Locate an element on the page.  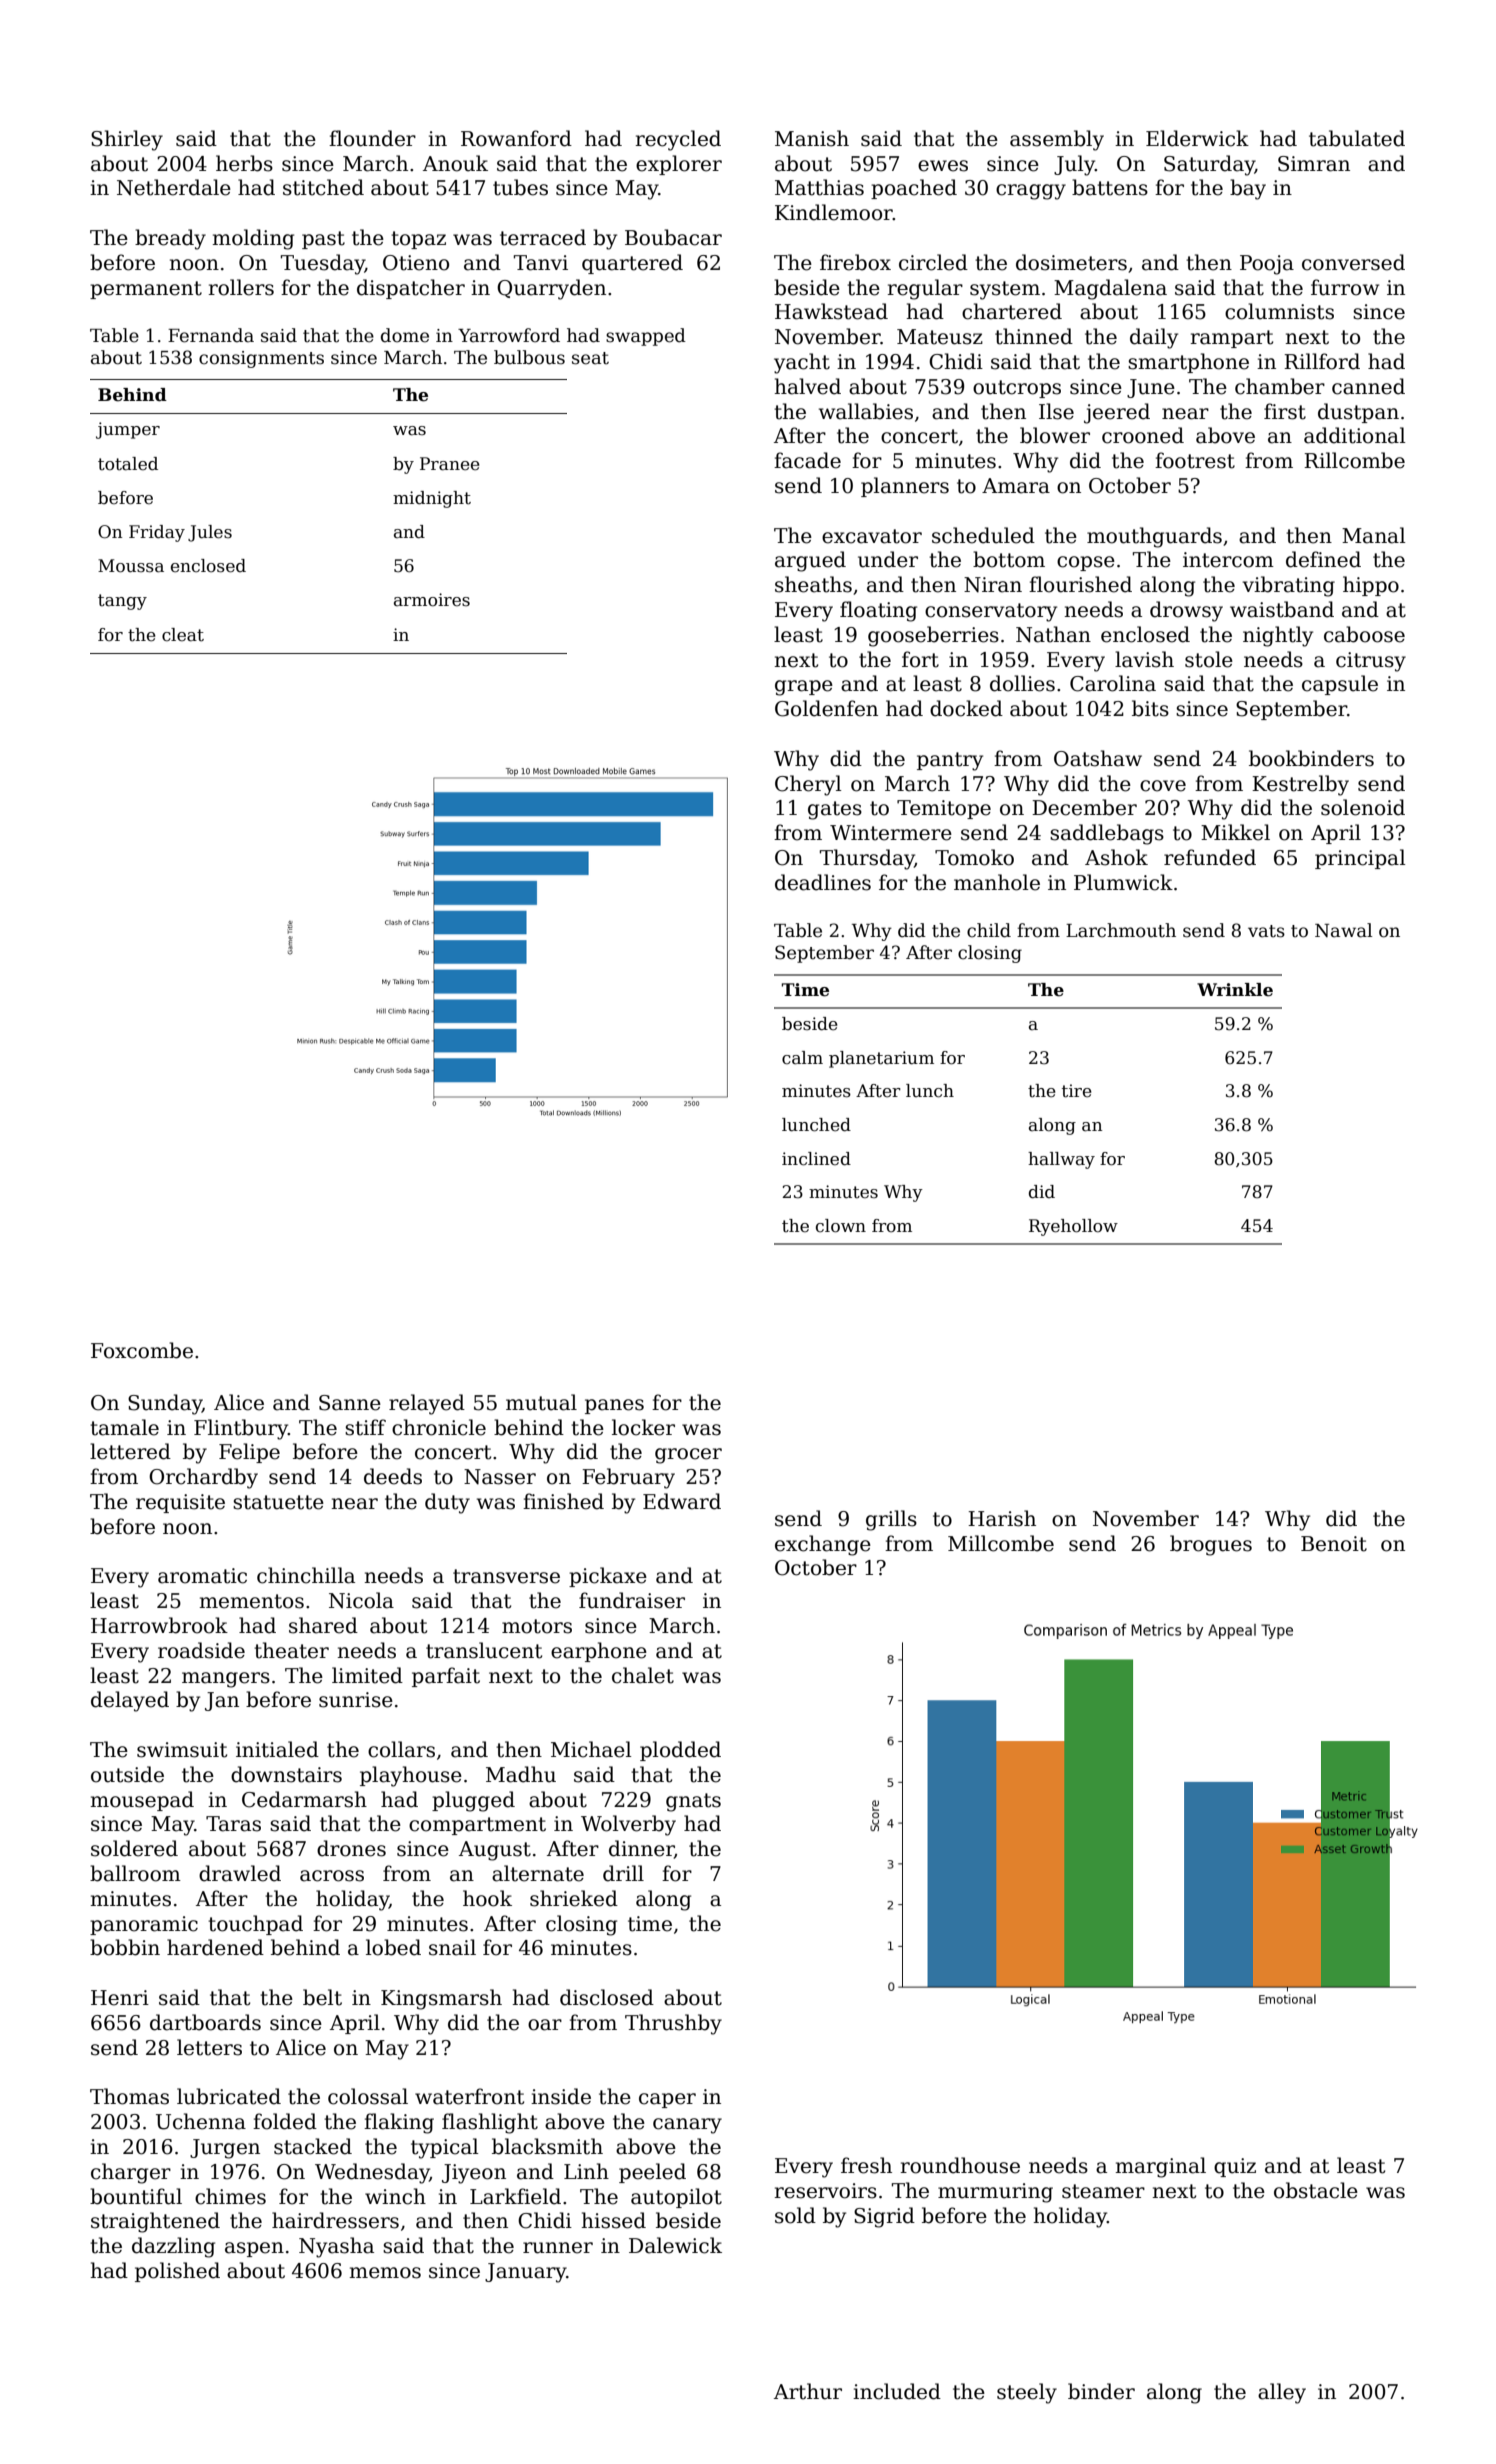
brogues is located at coordinates (1211, 1545).
